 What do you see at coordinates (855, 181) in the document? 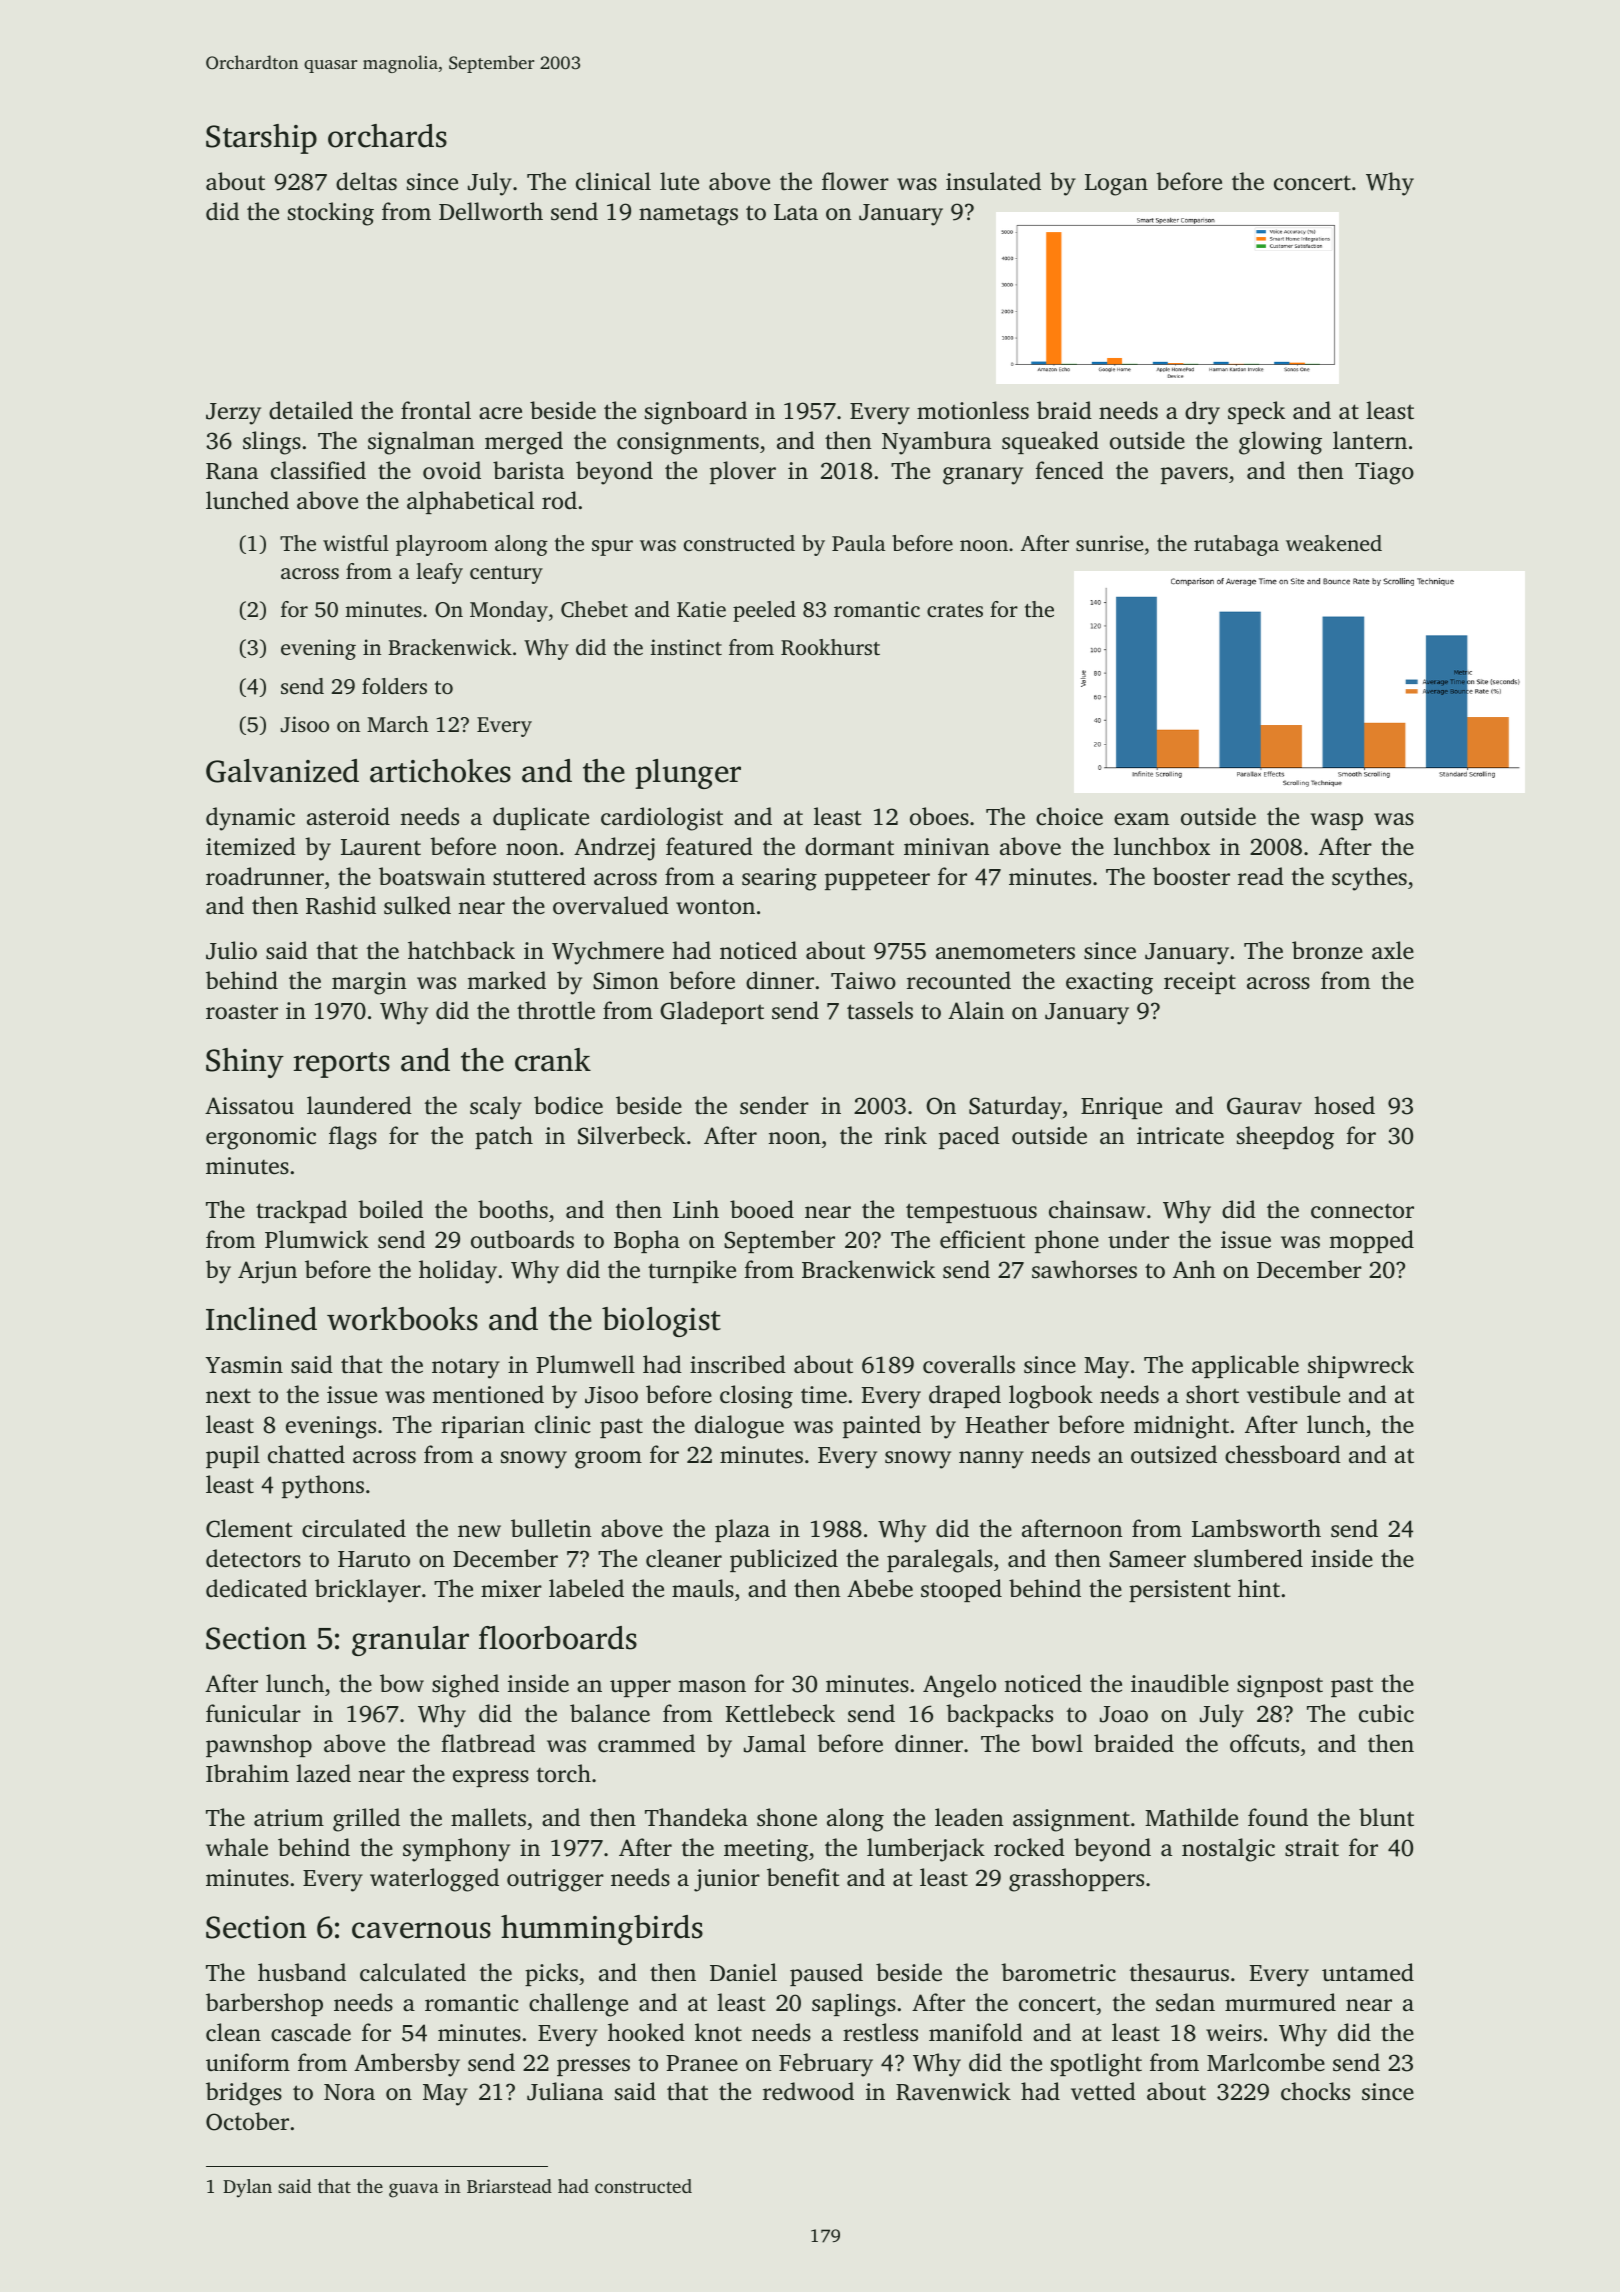
I see `flower` at bounding box center [855, 181].
